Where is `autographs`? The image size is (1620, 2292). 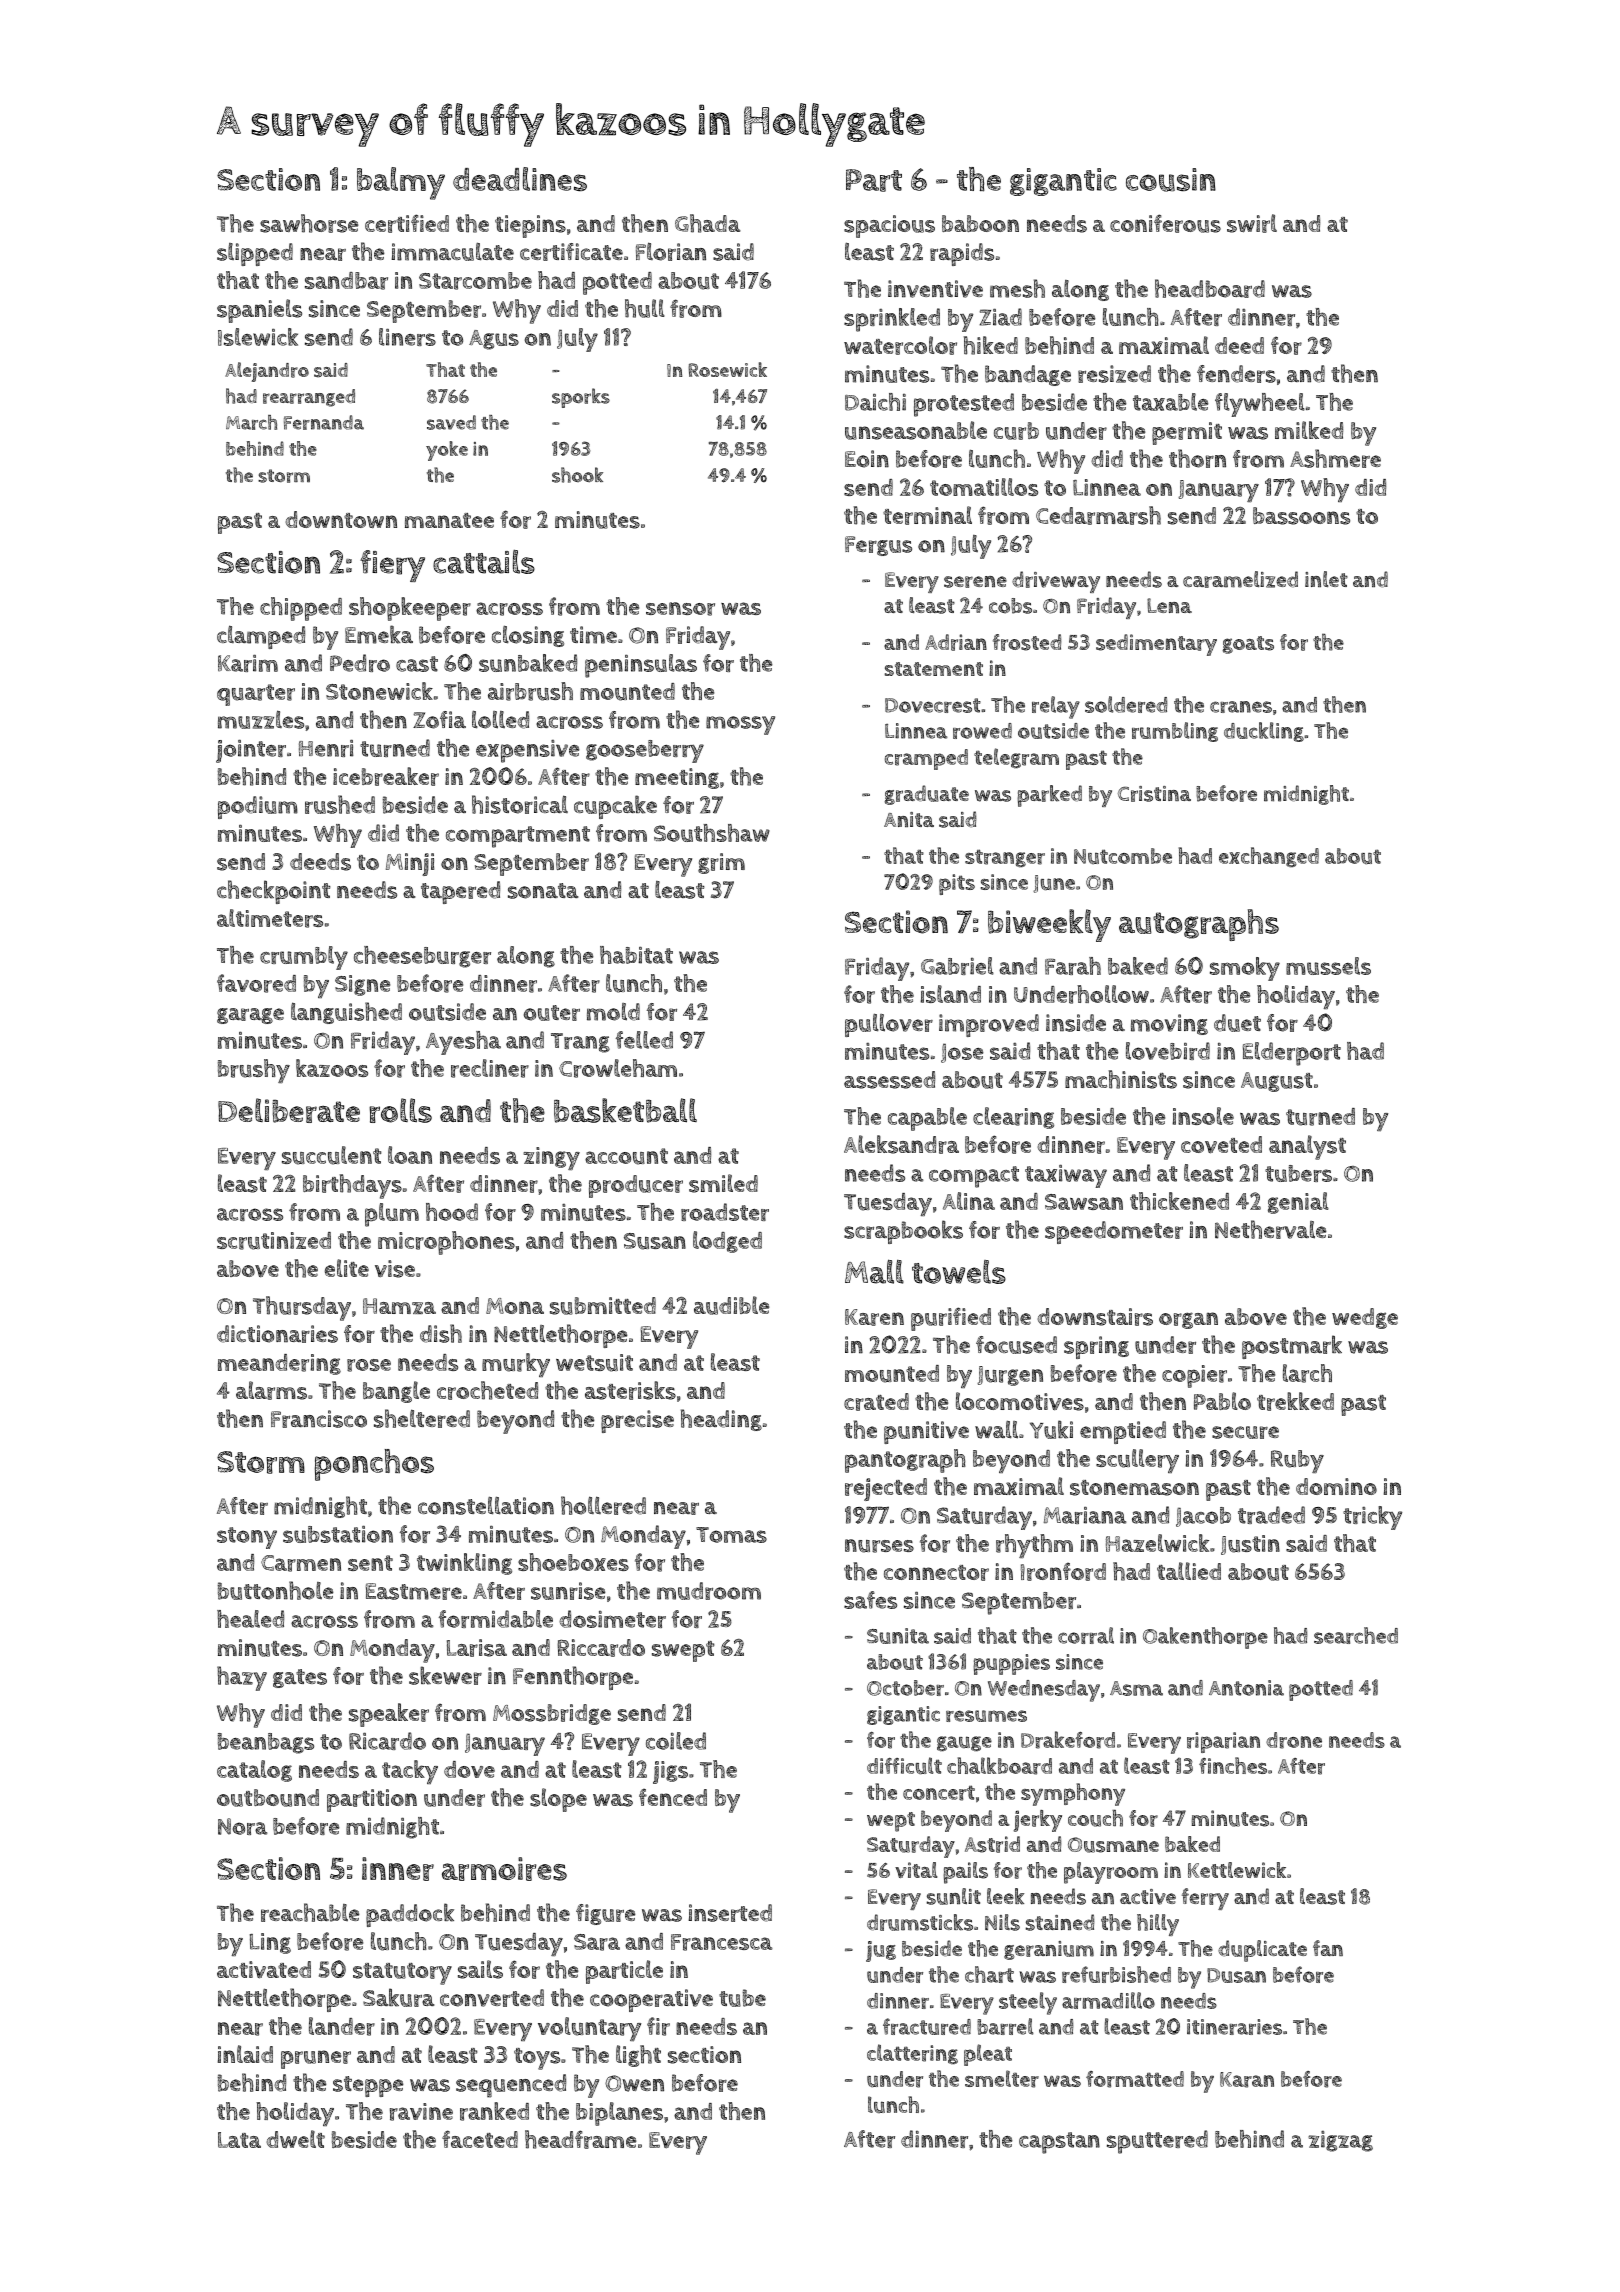 autographs is located at coordinates (1199, 925).
